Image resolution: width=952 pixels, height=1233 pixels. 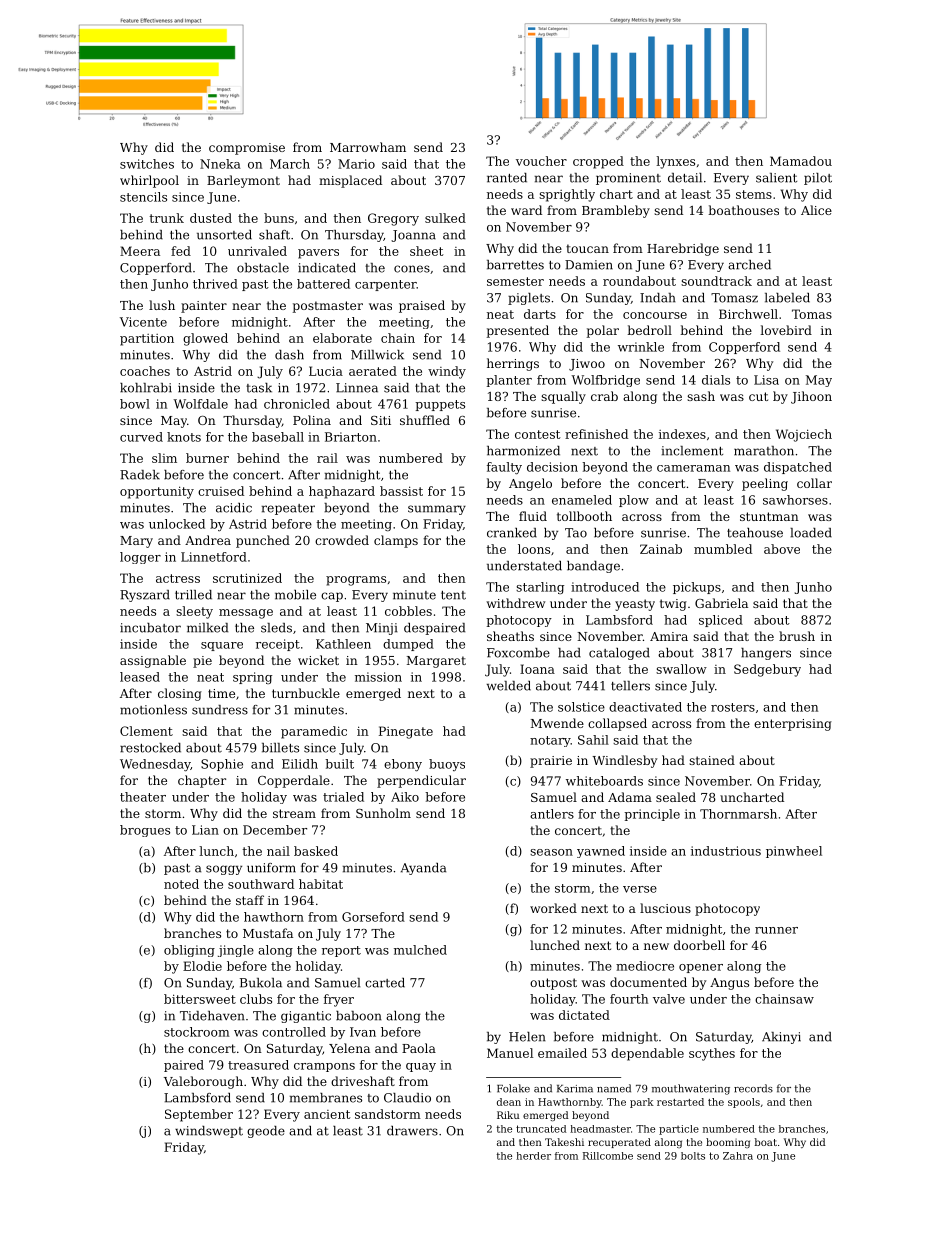 I want to click on prominent, so click(x=628, y=179).
